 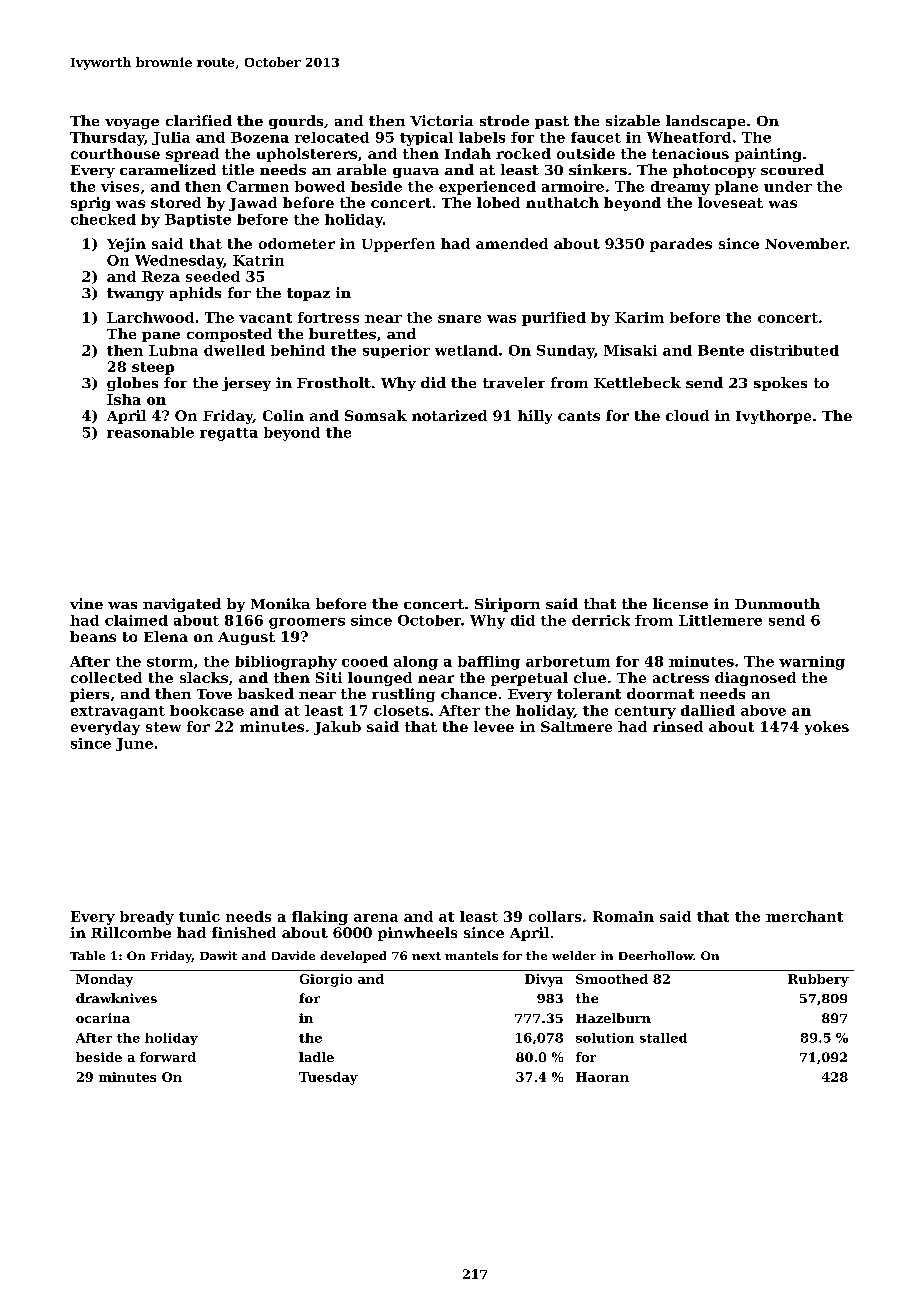 I want to click on Siriporn, so click(x=507, y=605).
